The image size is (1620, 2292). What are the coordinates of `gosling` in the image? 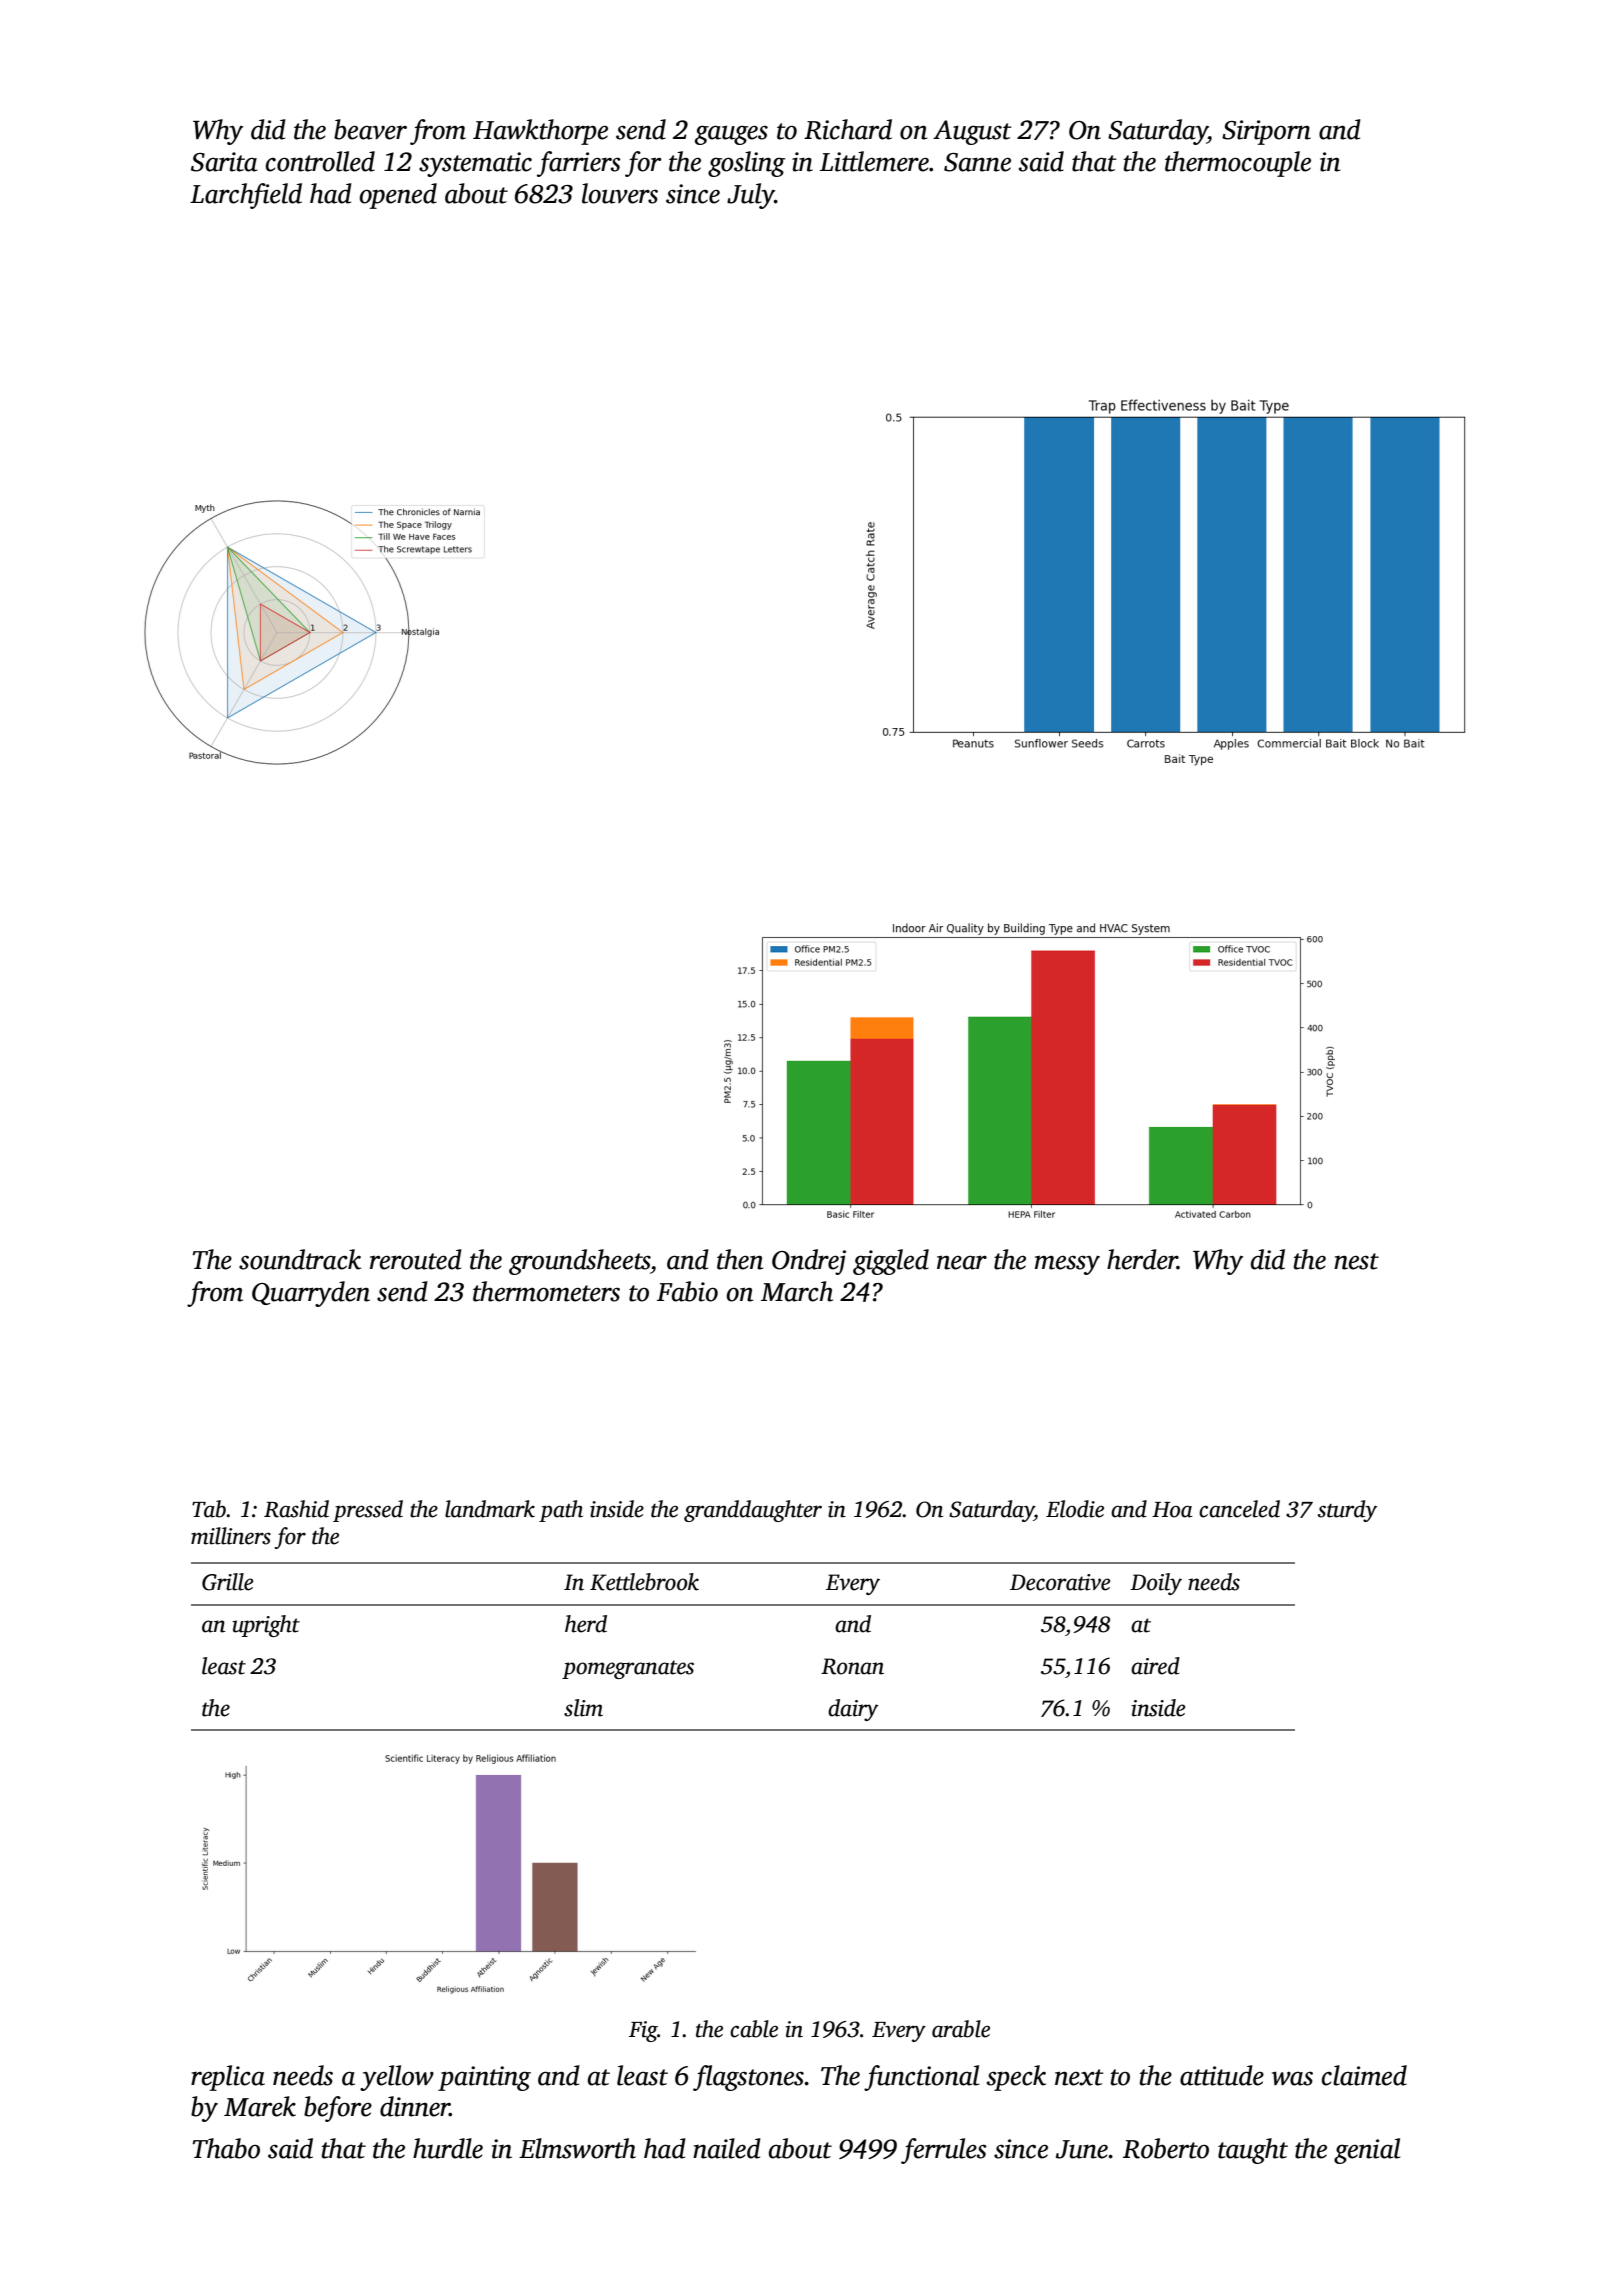 It's located at (746, 164).
